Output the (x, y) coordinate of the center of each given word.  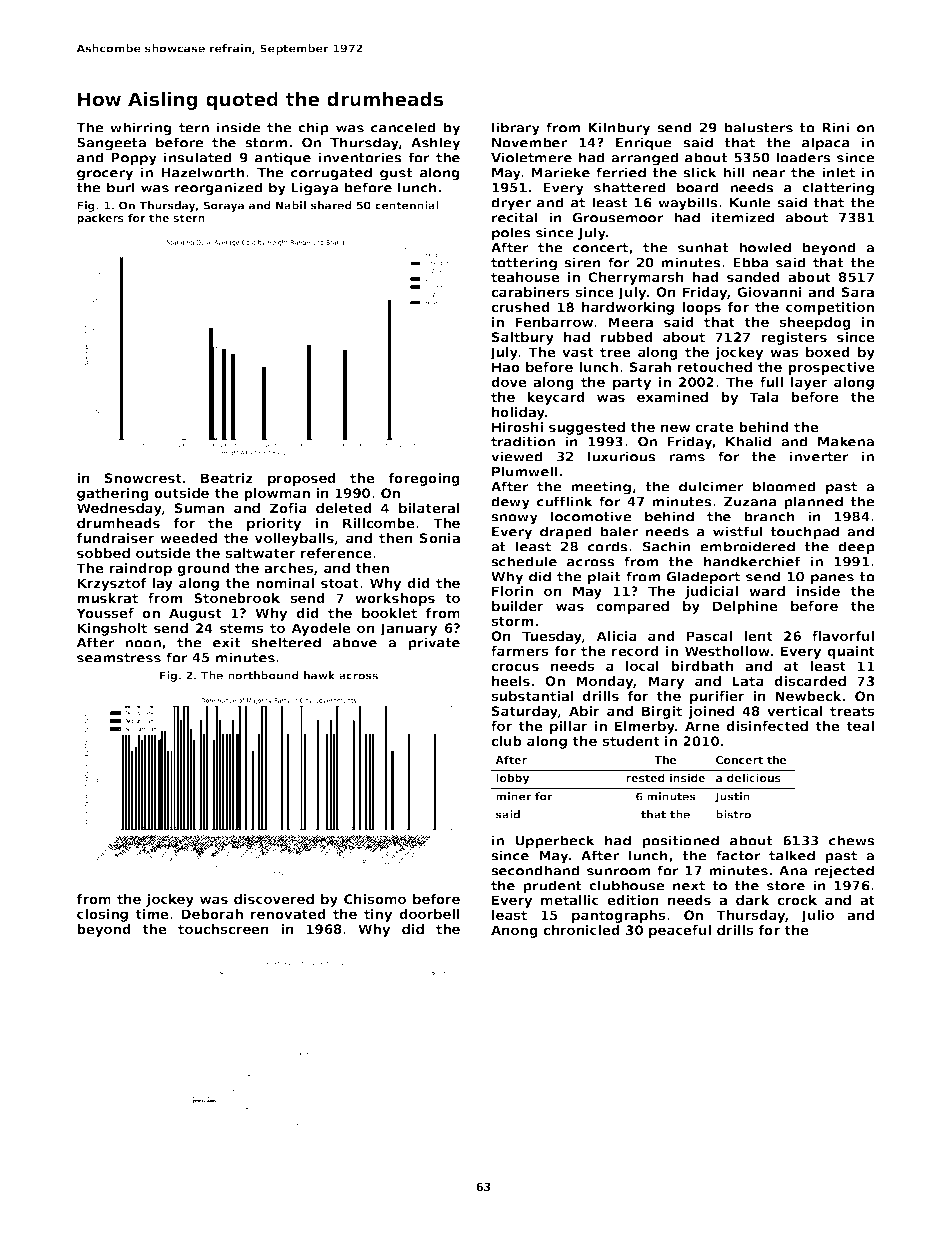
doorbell (429, 914)
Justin (732, 797)
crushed (520, 307)
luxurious (622, 456)
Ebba (751, 262)
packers (100, 219)
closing (102, 915)
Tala (764, 397)
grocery (105, 175)
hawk (319, 675)
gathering (113, 494)
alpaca (826, 144)
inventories (360, 157)
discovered (274, 899)
